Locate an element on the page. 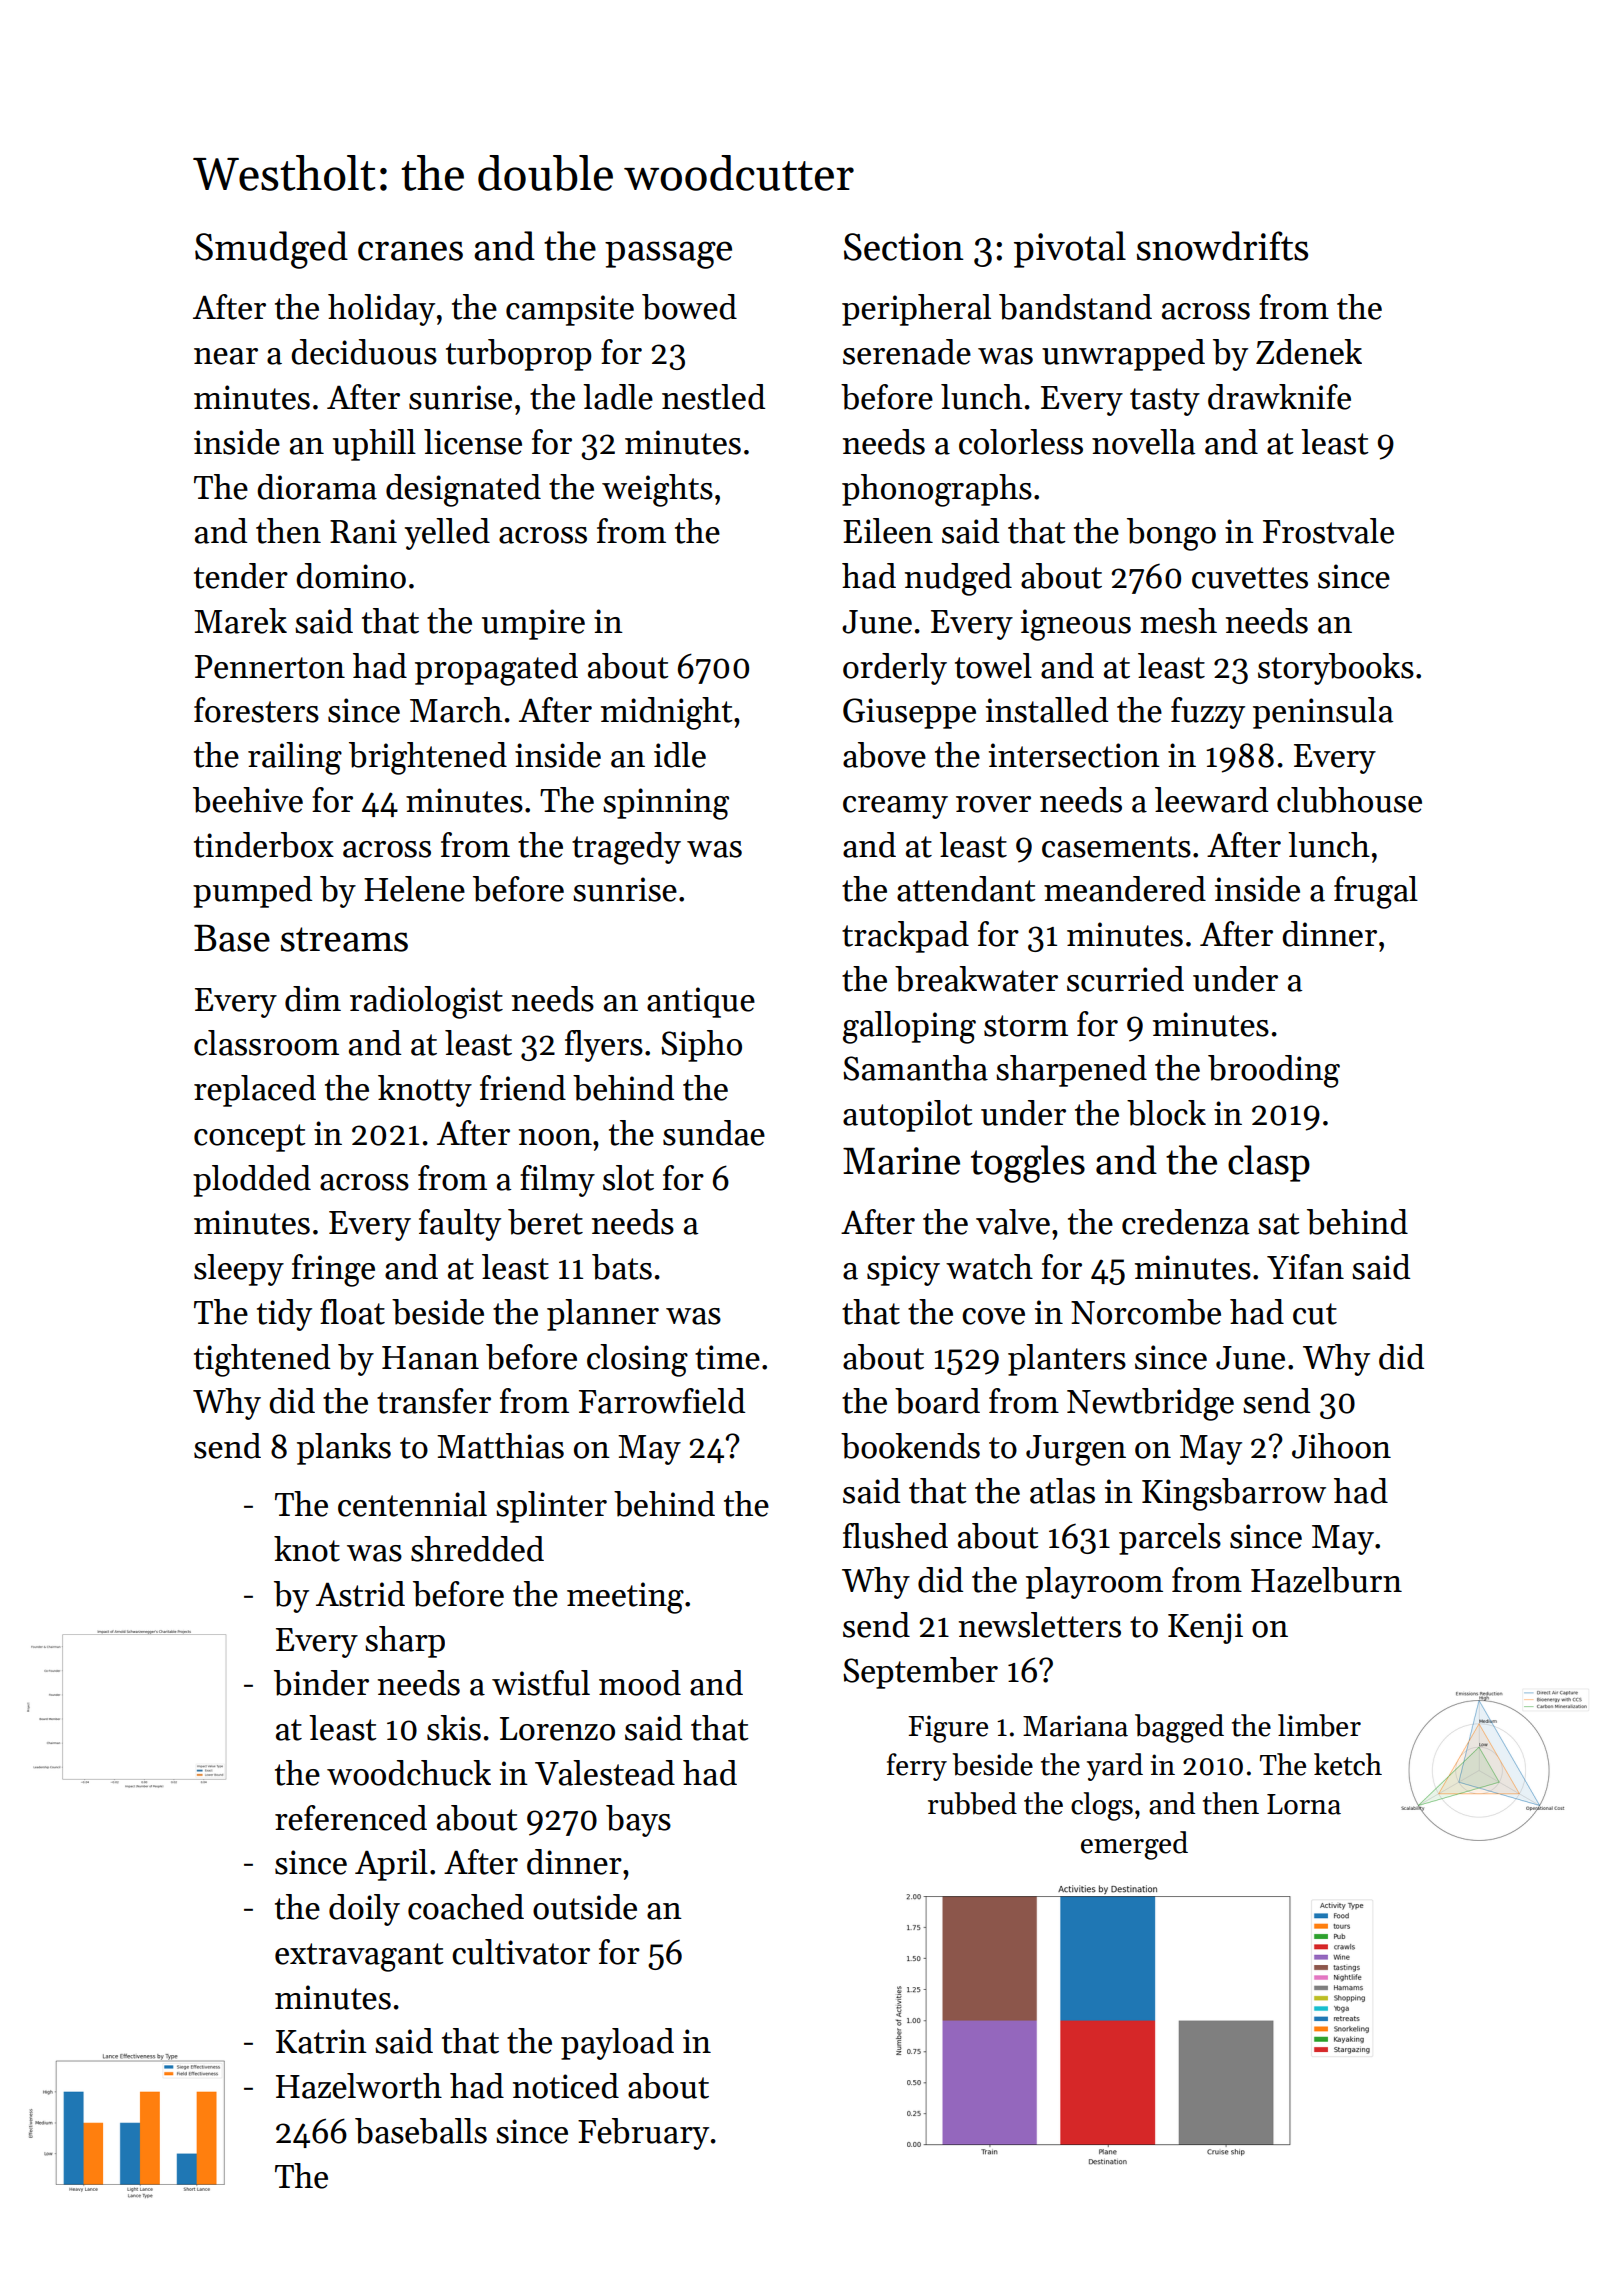  trackpad is located at coordinates (905, 937).
